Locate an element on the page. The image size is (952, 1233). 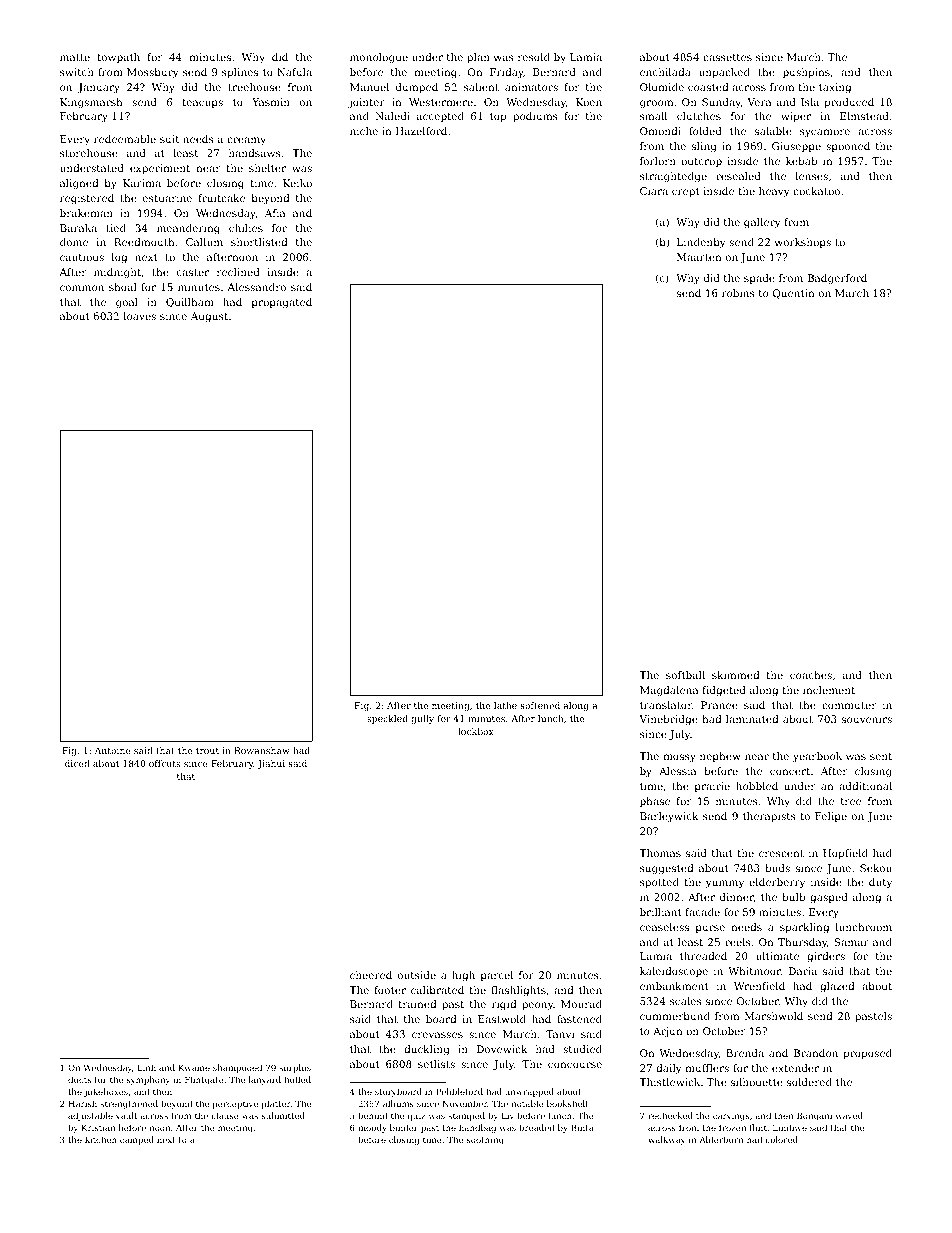
Rowanshaw is located at coordinates (262, 750).
